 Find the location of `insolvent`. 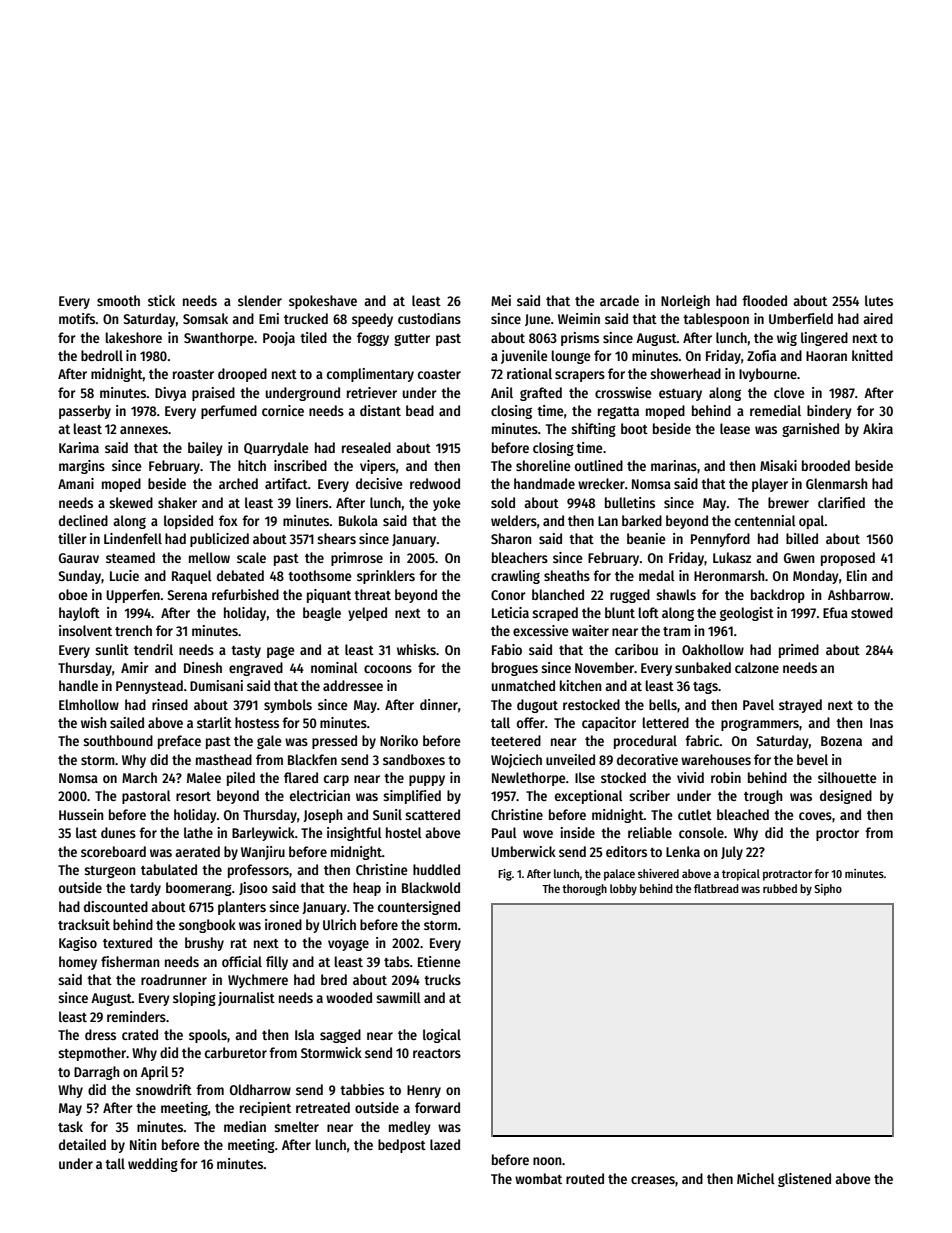

insolvent is located at coordinates (85, 630).
